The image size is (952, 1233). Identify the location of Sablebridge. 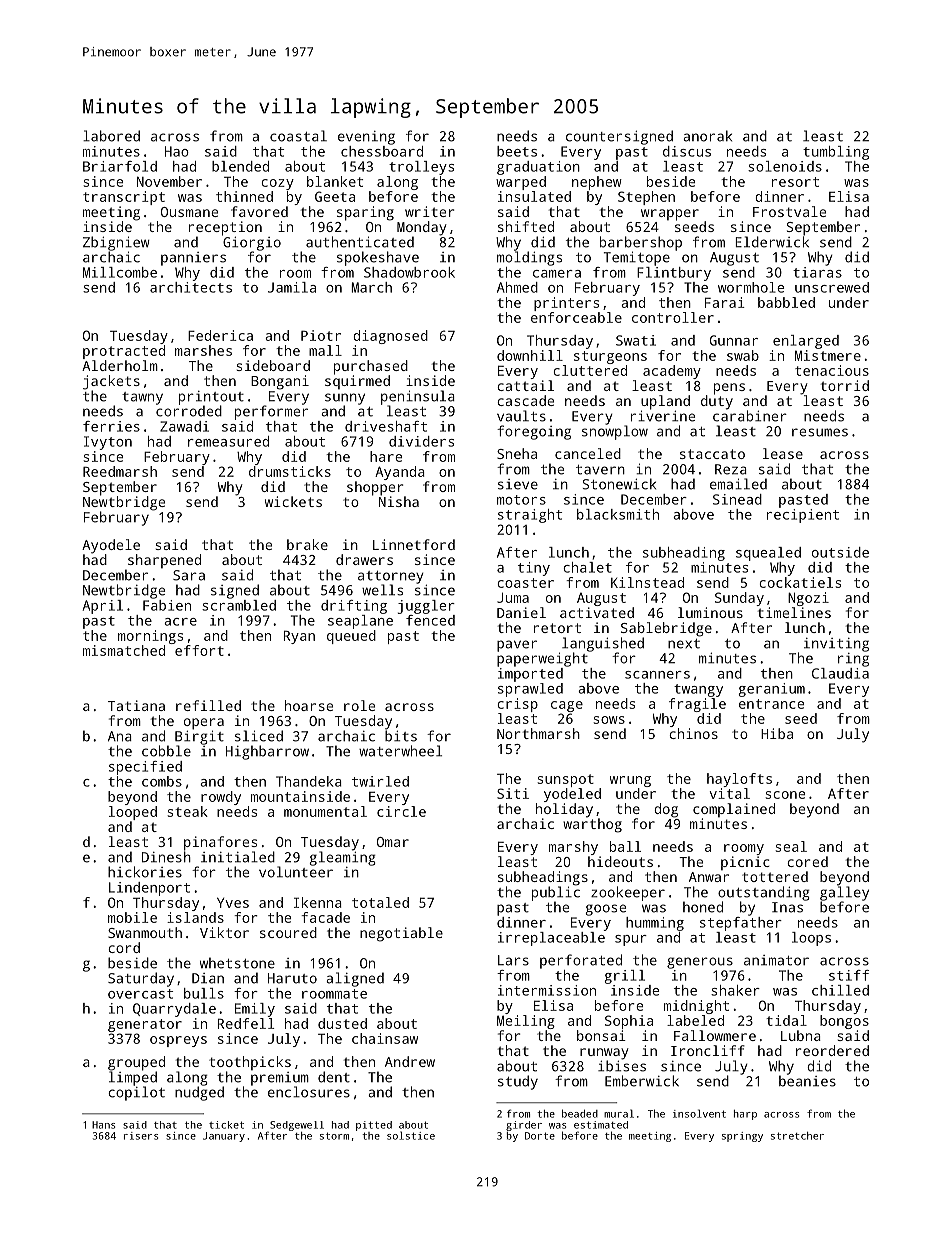
(666, 629).
